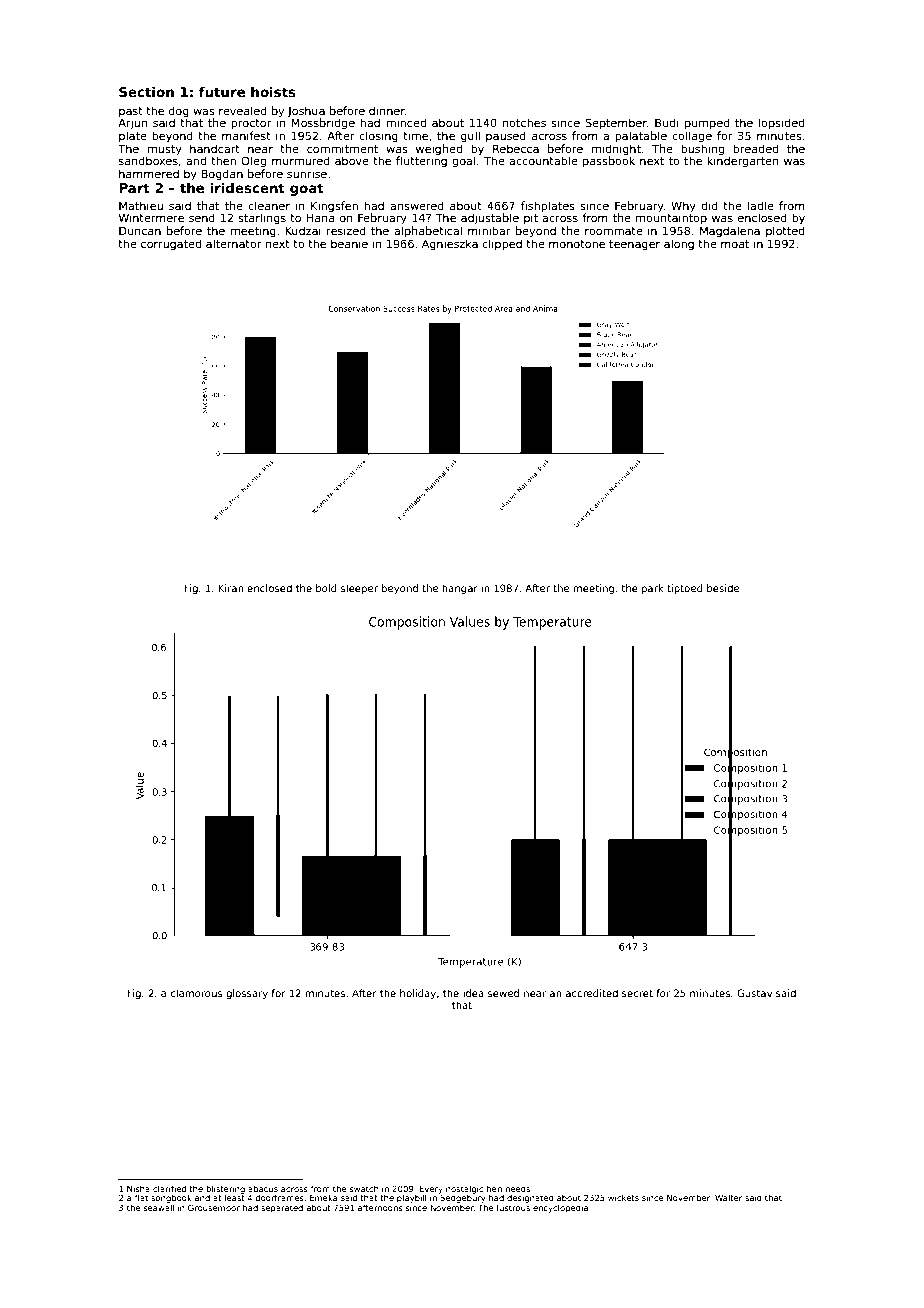  What do you see at coordinates (761, 205) in the document?
I see `ladle` at bounding box center [761, 205].
